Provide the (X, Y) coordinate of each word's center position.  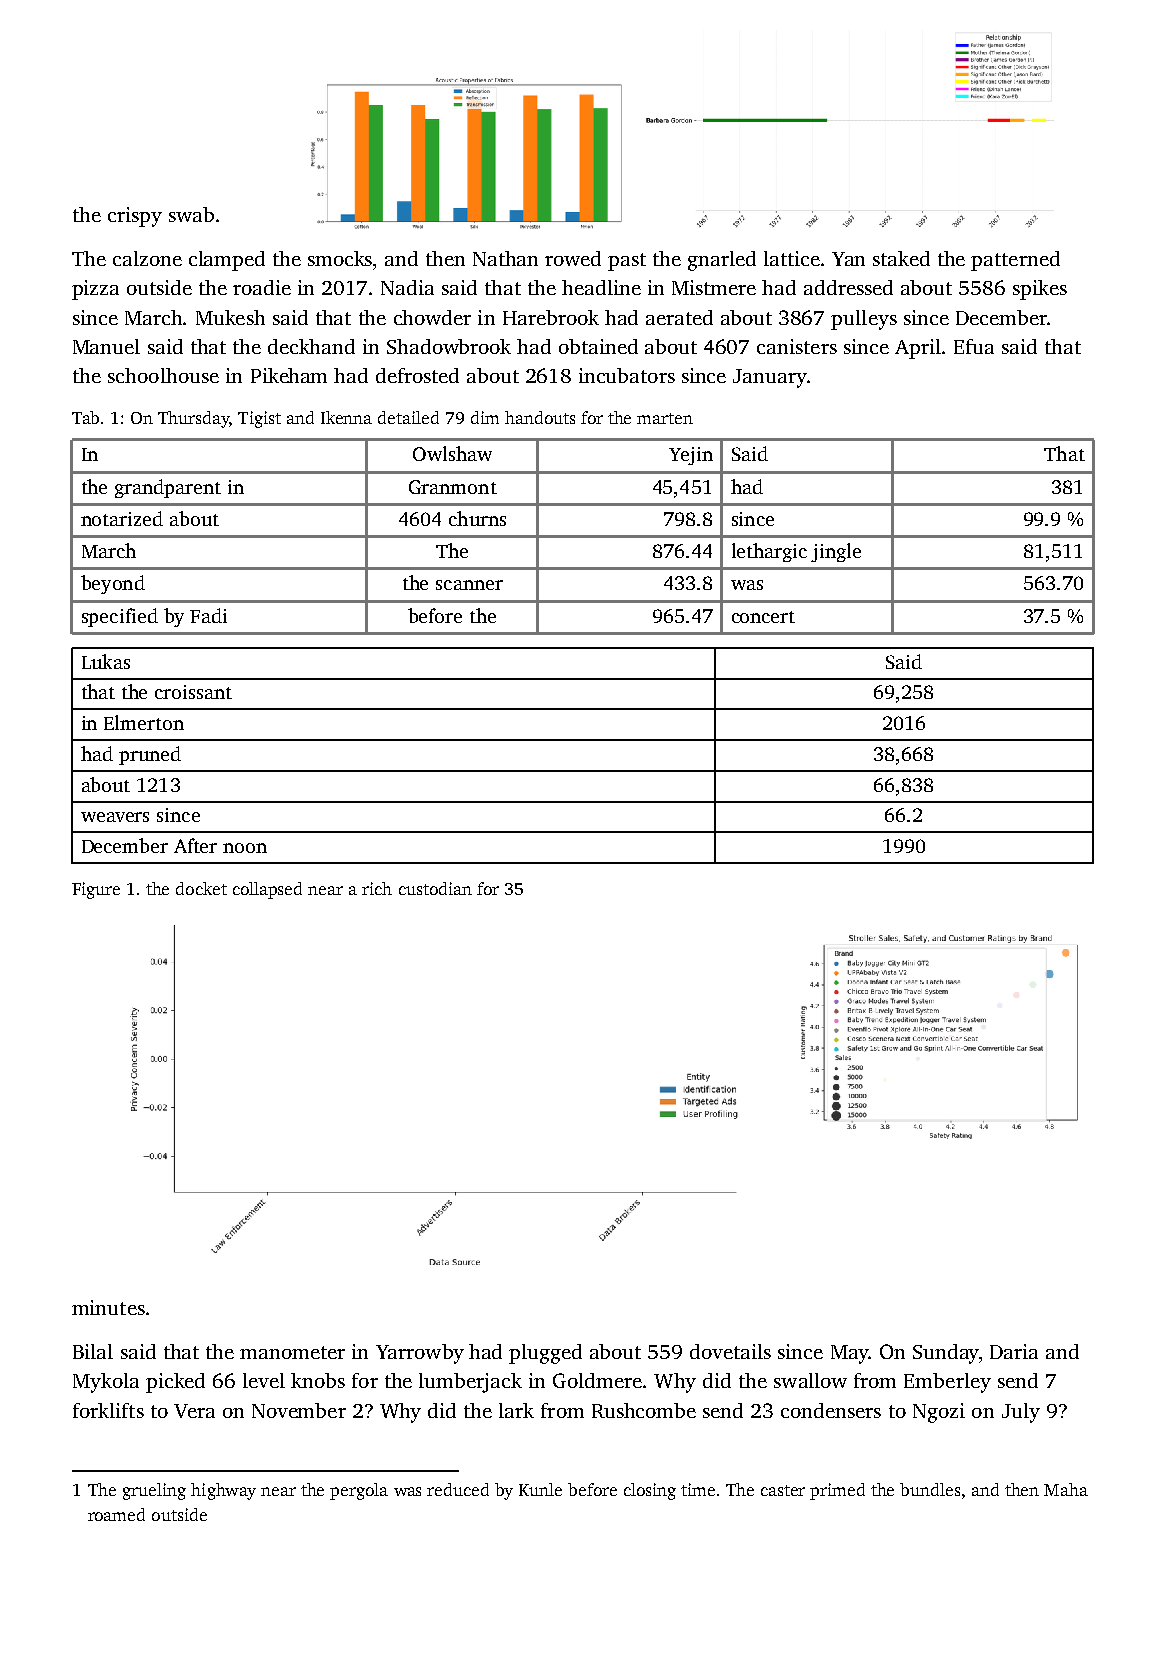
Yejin (691, 456)
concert (763, 617)
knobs (318, 1380)
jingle (836, 552)
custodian (435, 888)
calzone (147, 258)
